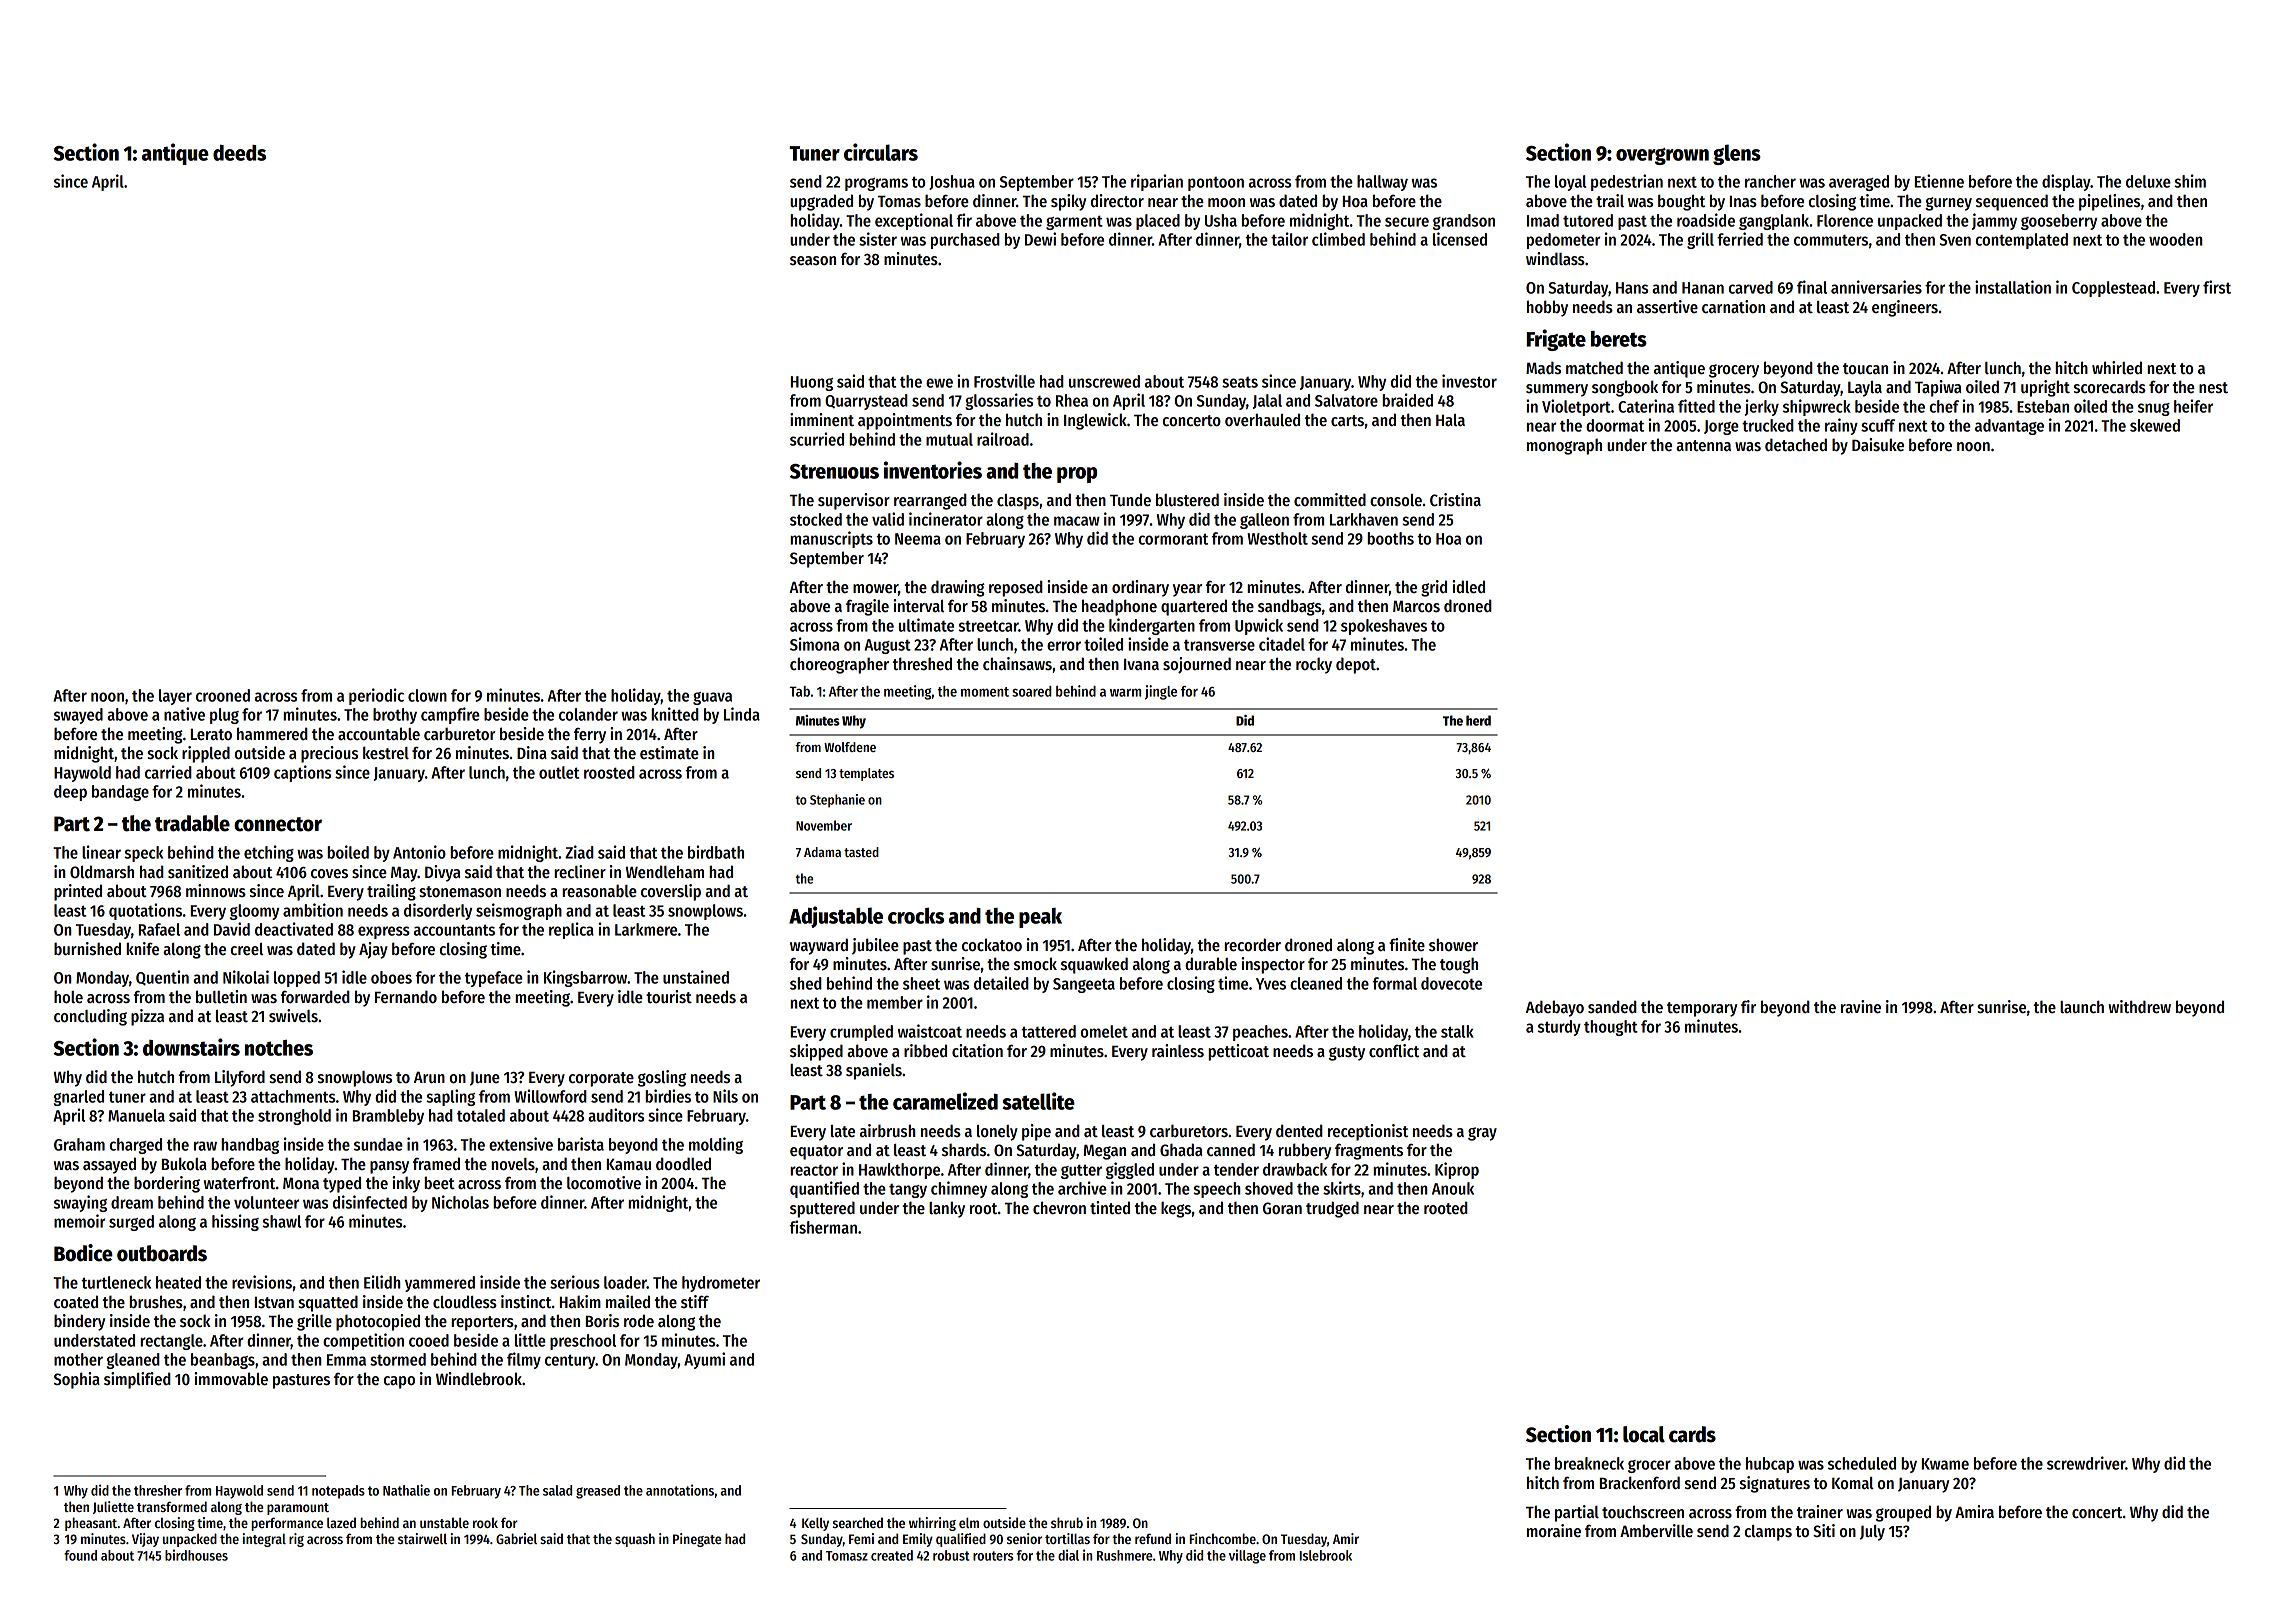 This screenshot has width=2287, height=1617. I want to click on skipped, so click(816, 1052).
